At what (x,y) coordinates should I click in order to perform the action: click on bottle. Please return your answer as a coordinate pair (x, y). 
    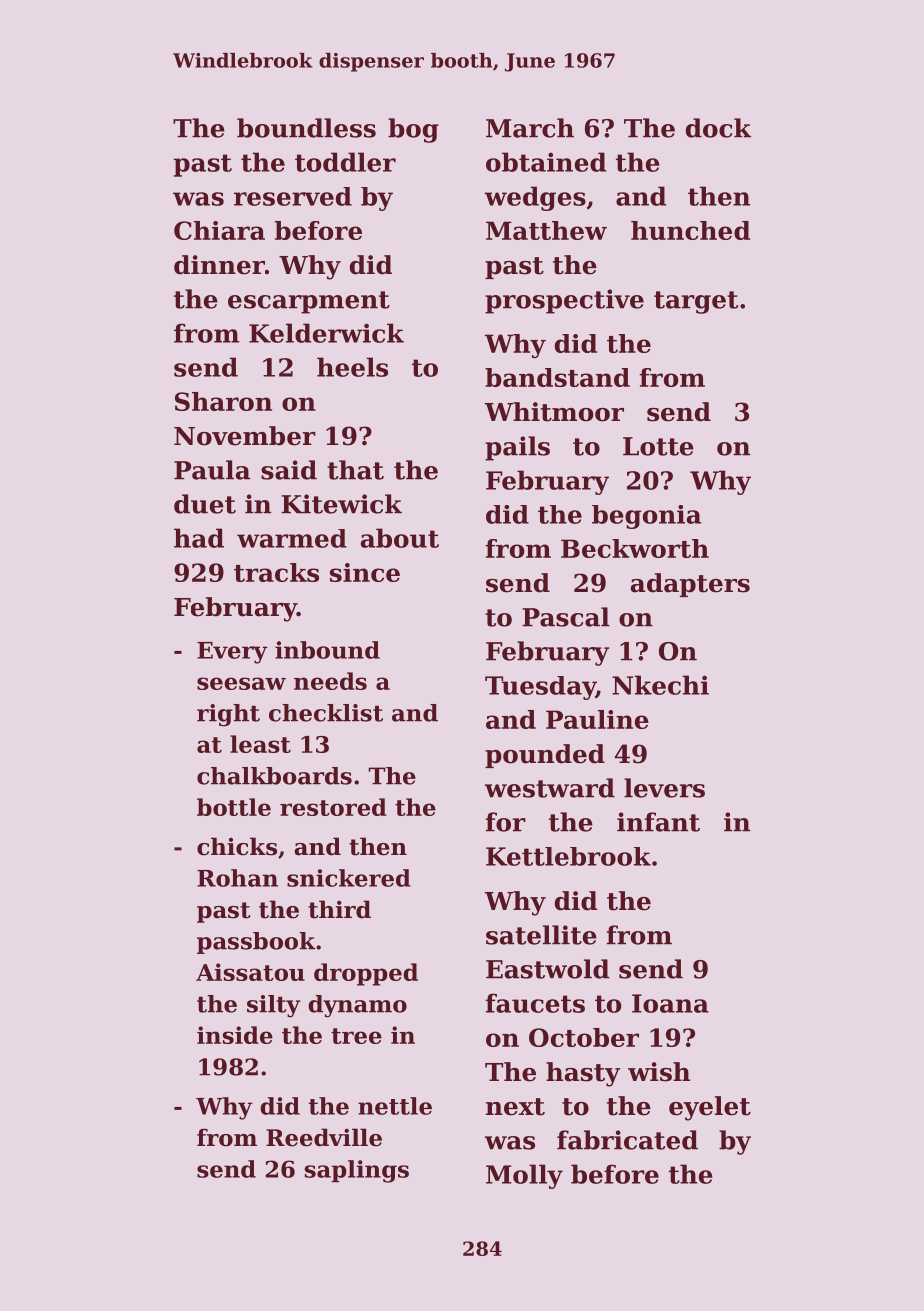
    Looking at the image, I should click on (234, 807).
